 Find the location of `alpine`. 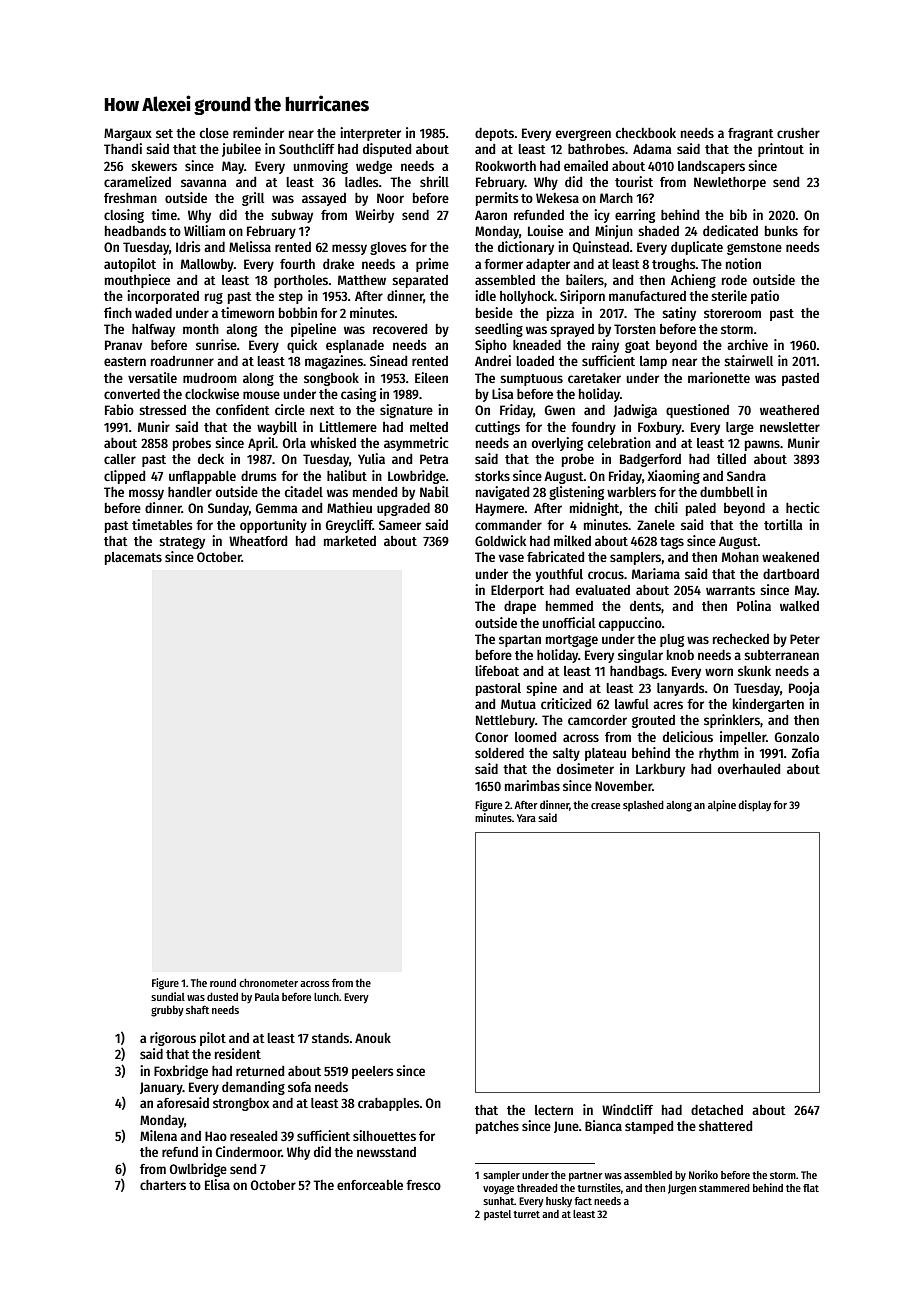

alpine is located at coordinates (722, 806).
